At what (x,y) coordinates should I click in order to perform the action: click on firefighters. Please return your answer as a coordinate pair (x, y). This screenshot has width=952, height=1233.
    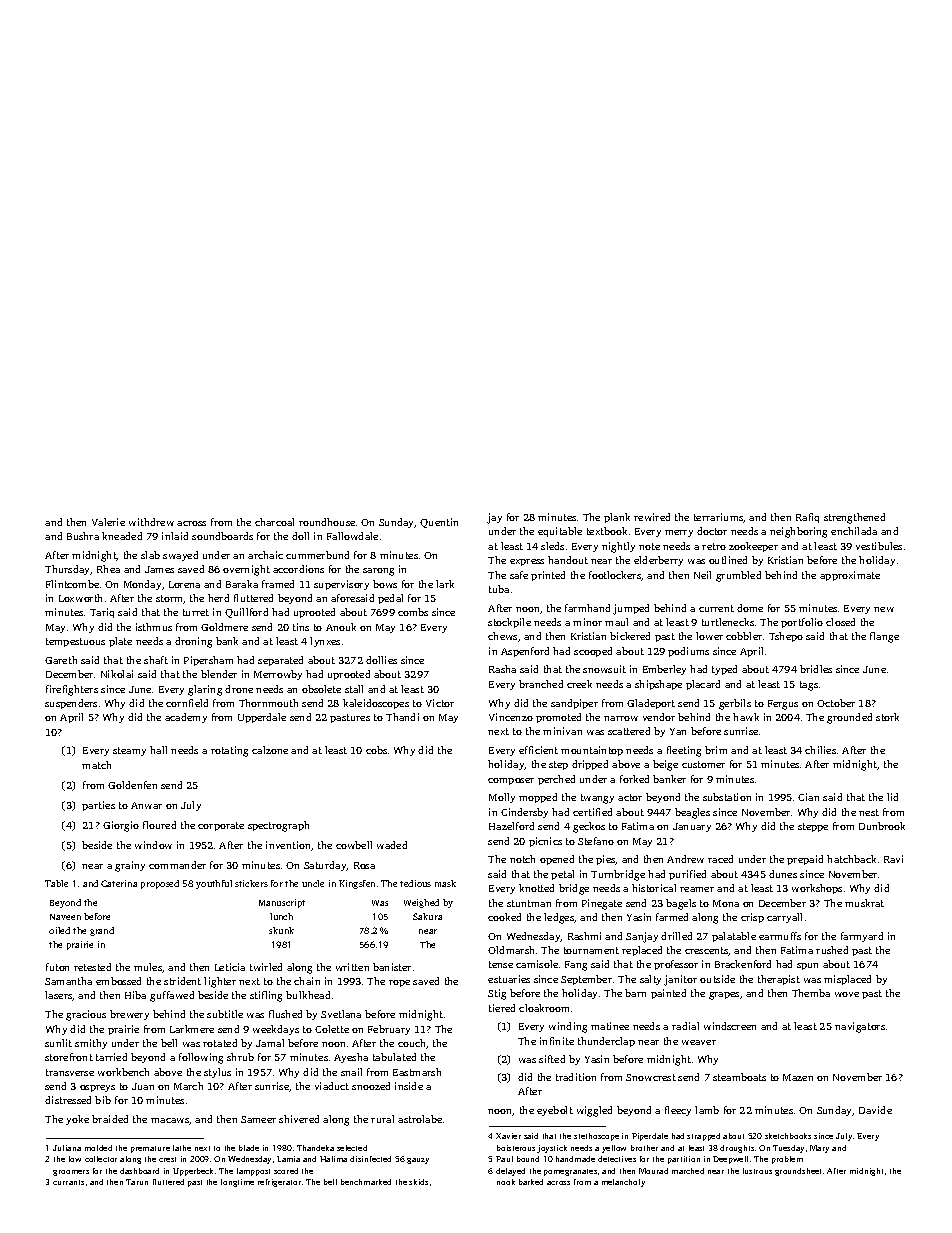
    Looking at the image, I should click on (72, 690).
